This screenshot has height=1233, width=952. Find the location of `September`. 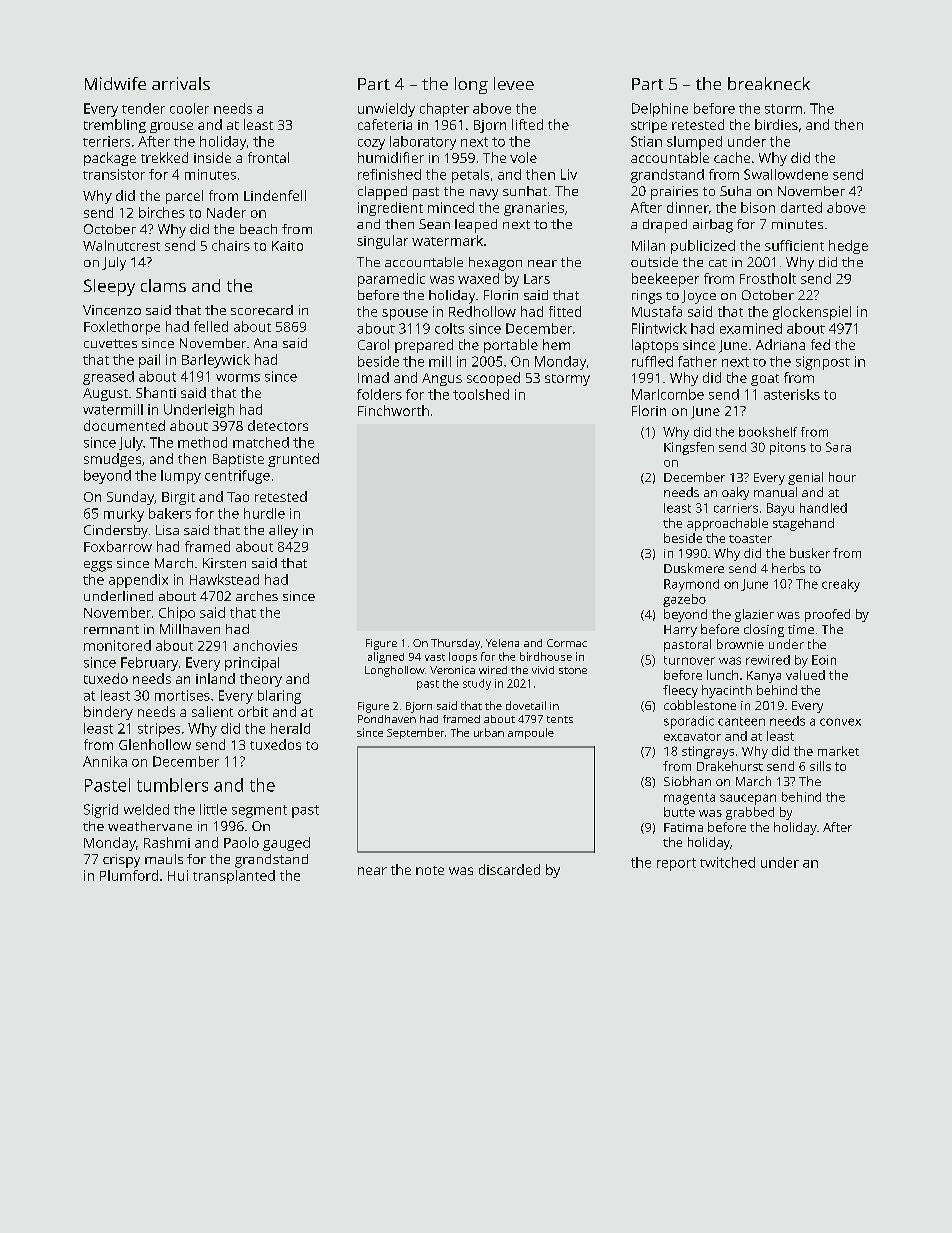

September is located at coordinates (415, 733).
